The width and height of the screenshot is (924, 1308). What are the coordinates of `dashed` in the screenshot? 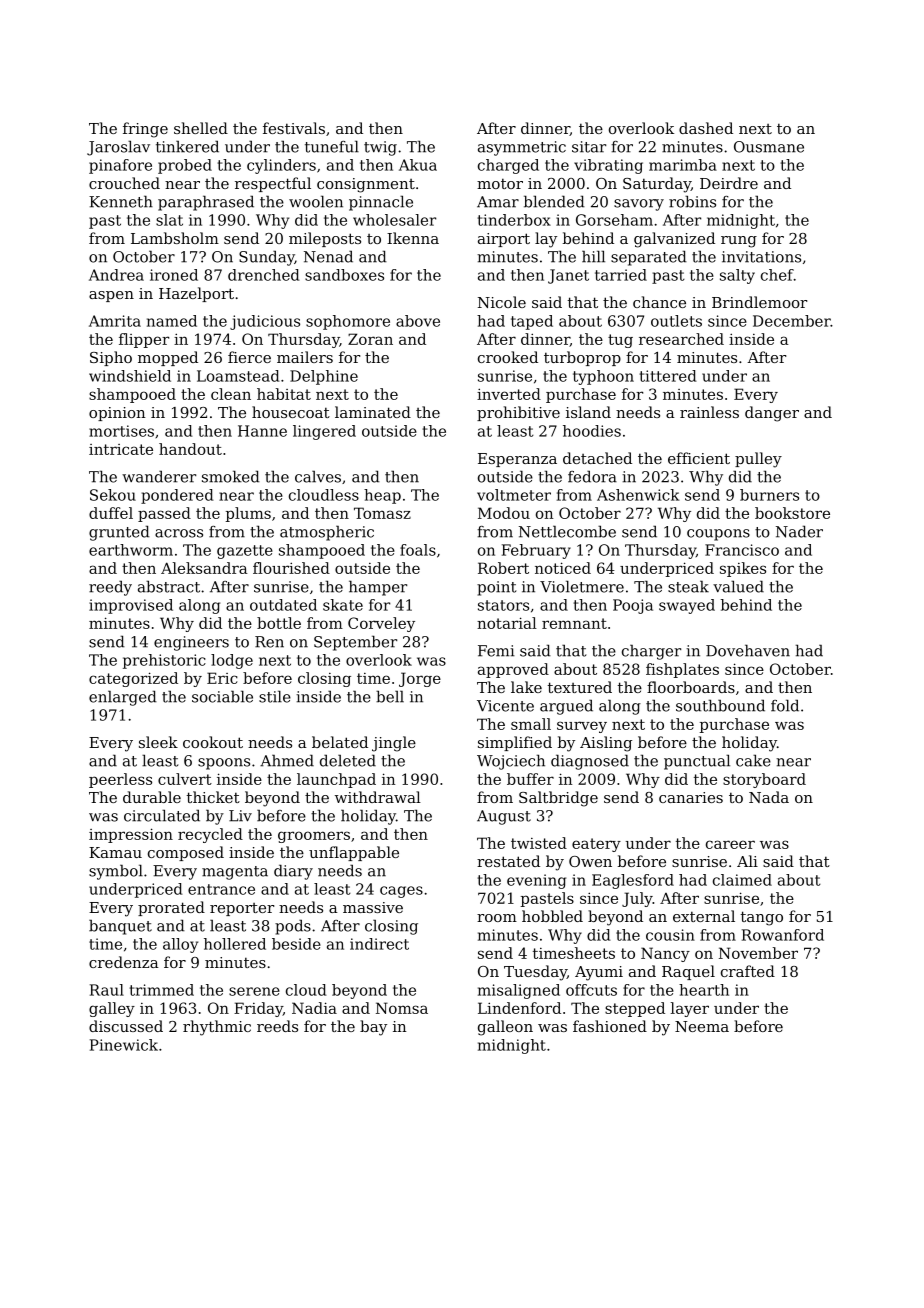 It's located at (706, 128).
